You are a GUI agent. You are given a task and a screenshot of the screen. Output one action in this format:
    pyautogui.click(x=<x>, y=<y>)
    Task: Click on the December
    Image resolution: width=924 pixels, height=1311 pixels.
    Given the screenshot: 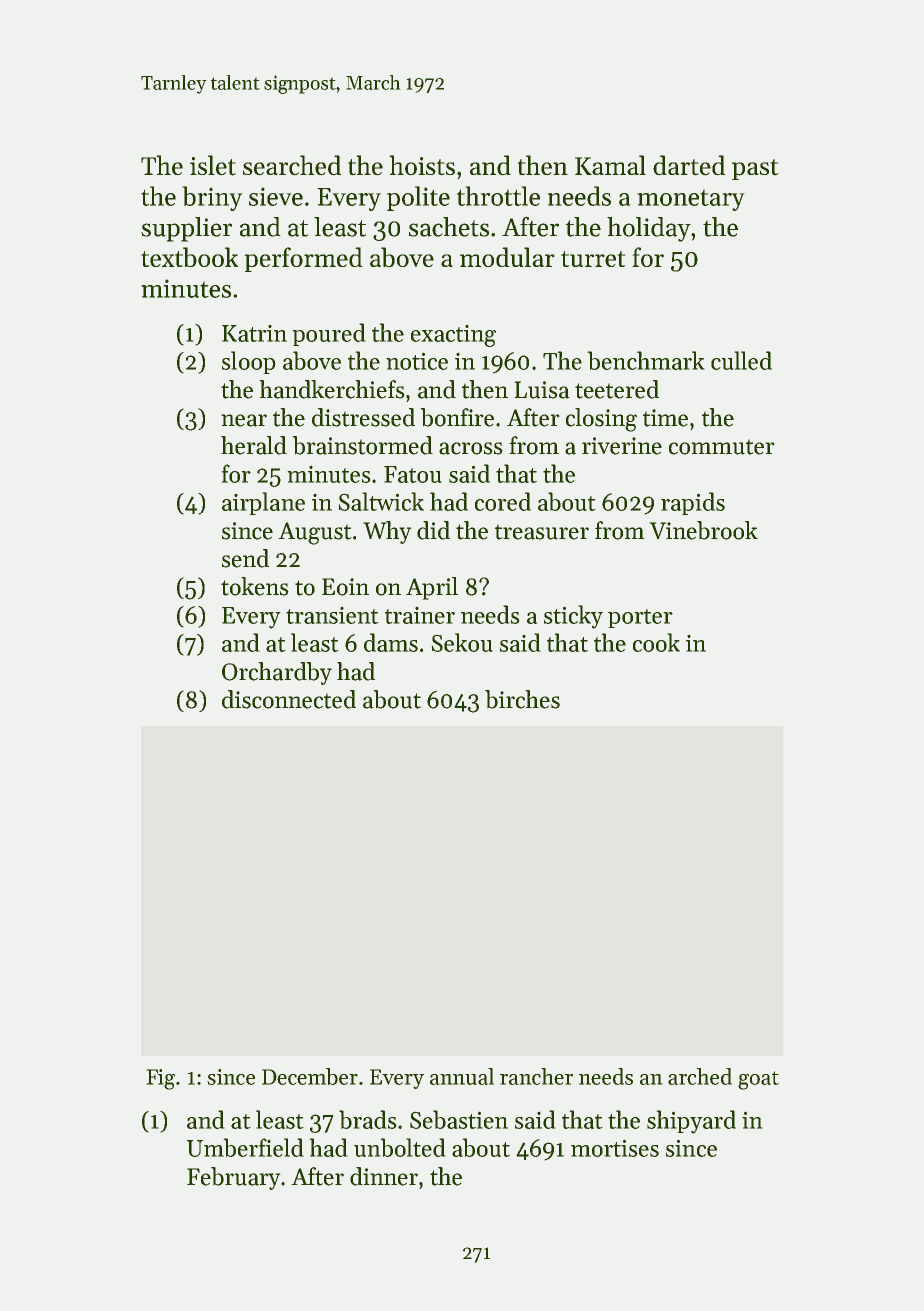 What is the action you would take?
    pyautogui.click(x=310, y=1076)
